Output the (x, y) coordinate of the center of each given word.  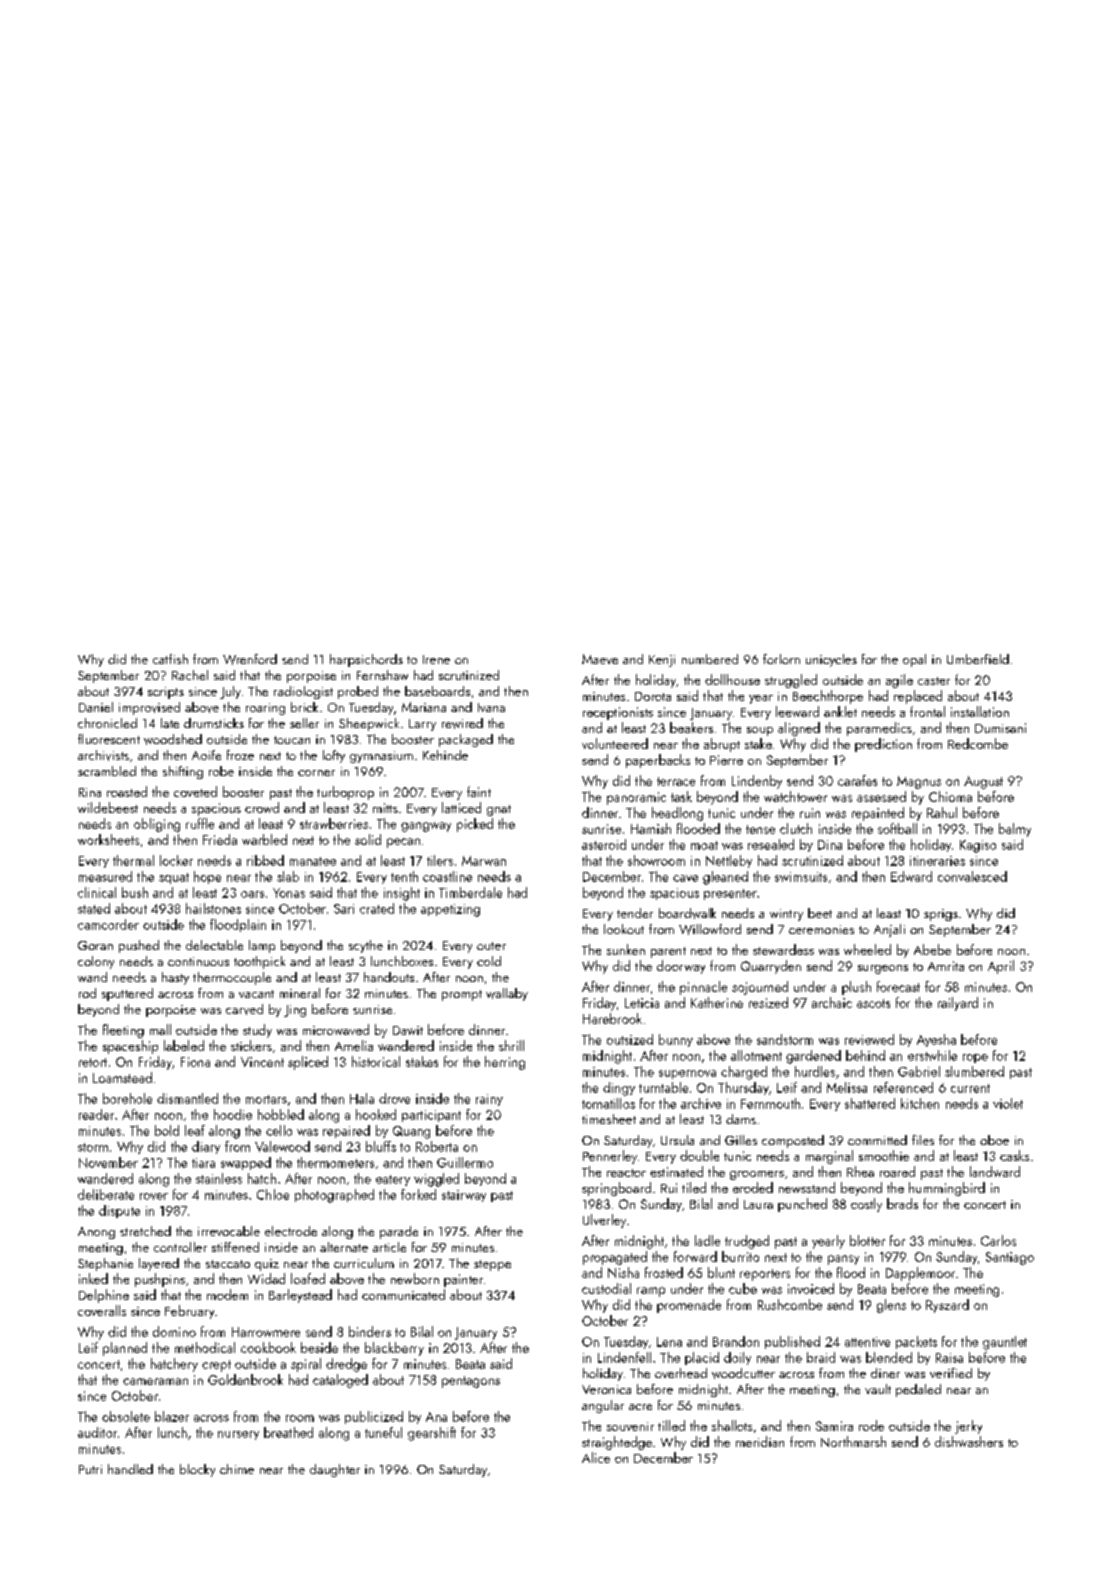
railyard (958, 1004)
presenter (730, 894)
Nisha (623, 1272)
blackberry (394, 1349)
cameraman (155, 1381)
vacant (256, 994)
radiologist (303, 692)
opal (914, 660)
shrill (511, 1045)
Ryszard (947, 1306)
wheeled (867, 949)
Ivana (491, 707)
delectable (214, 945)
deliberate (106, 1194)
